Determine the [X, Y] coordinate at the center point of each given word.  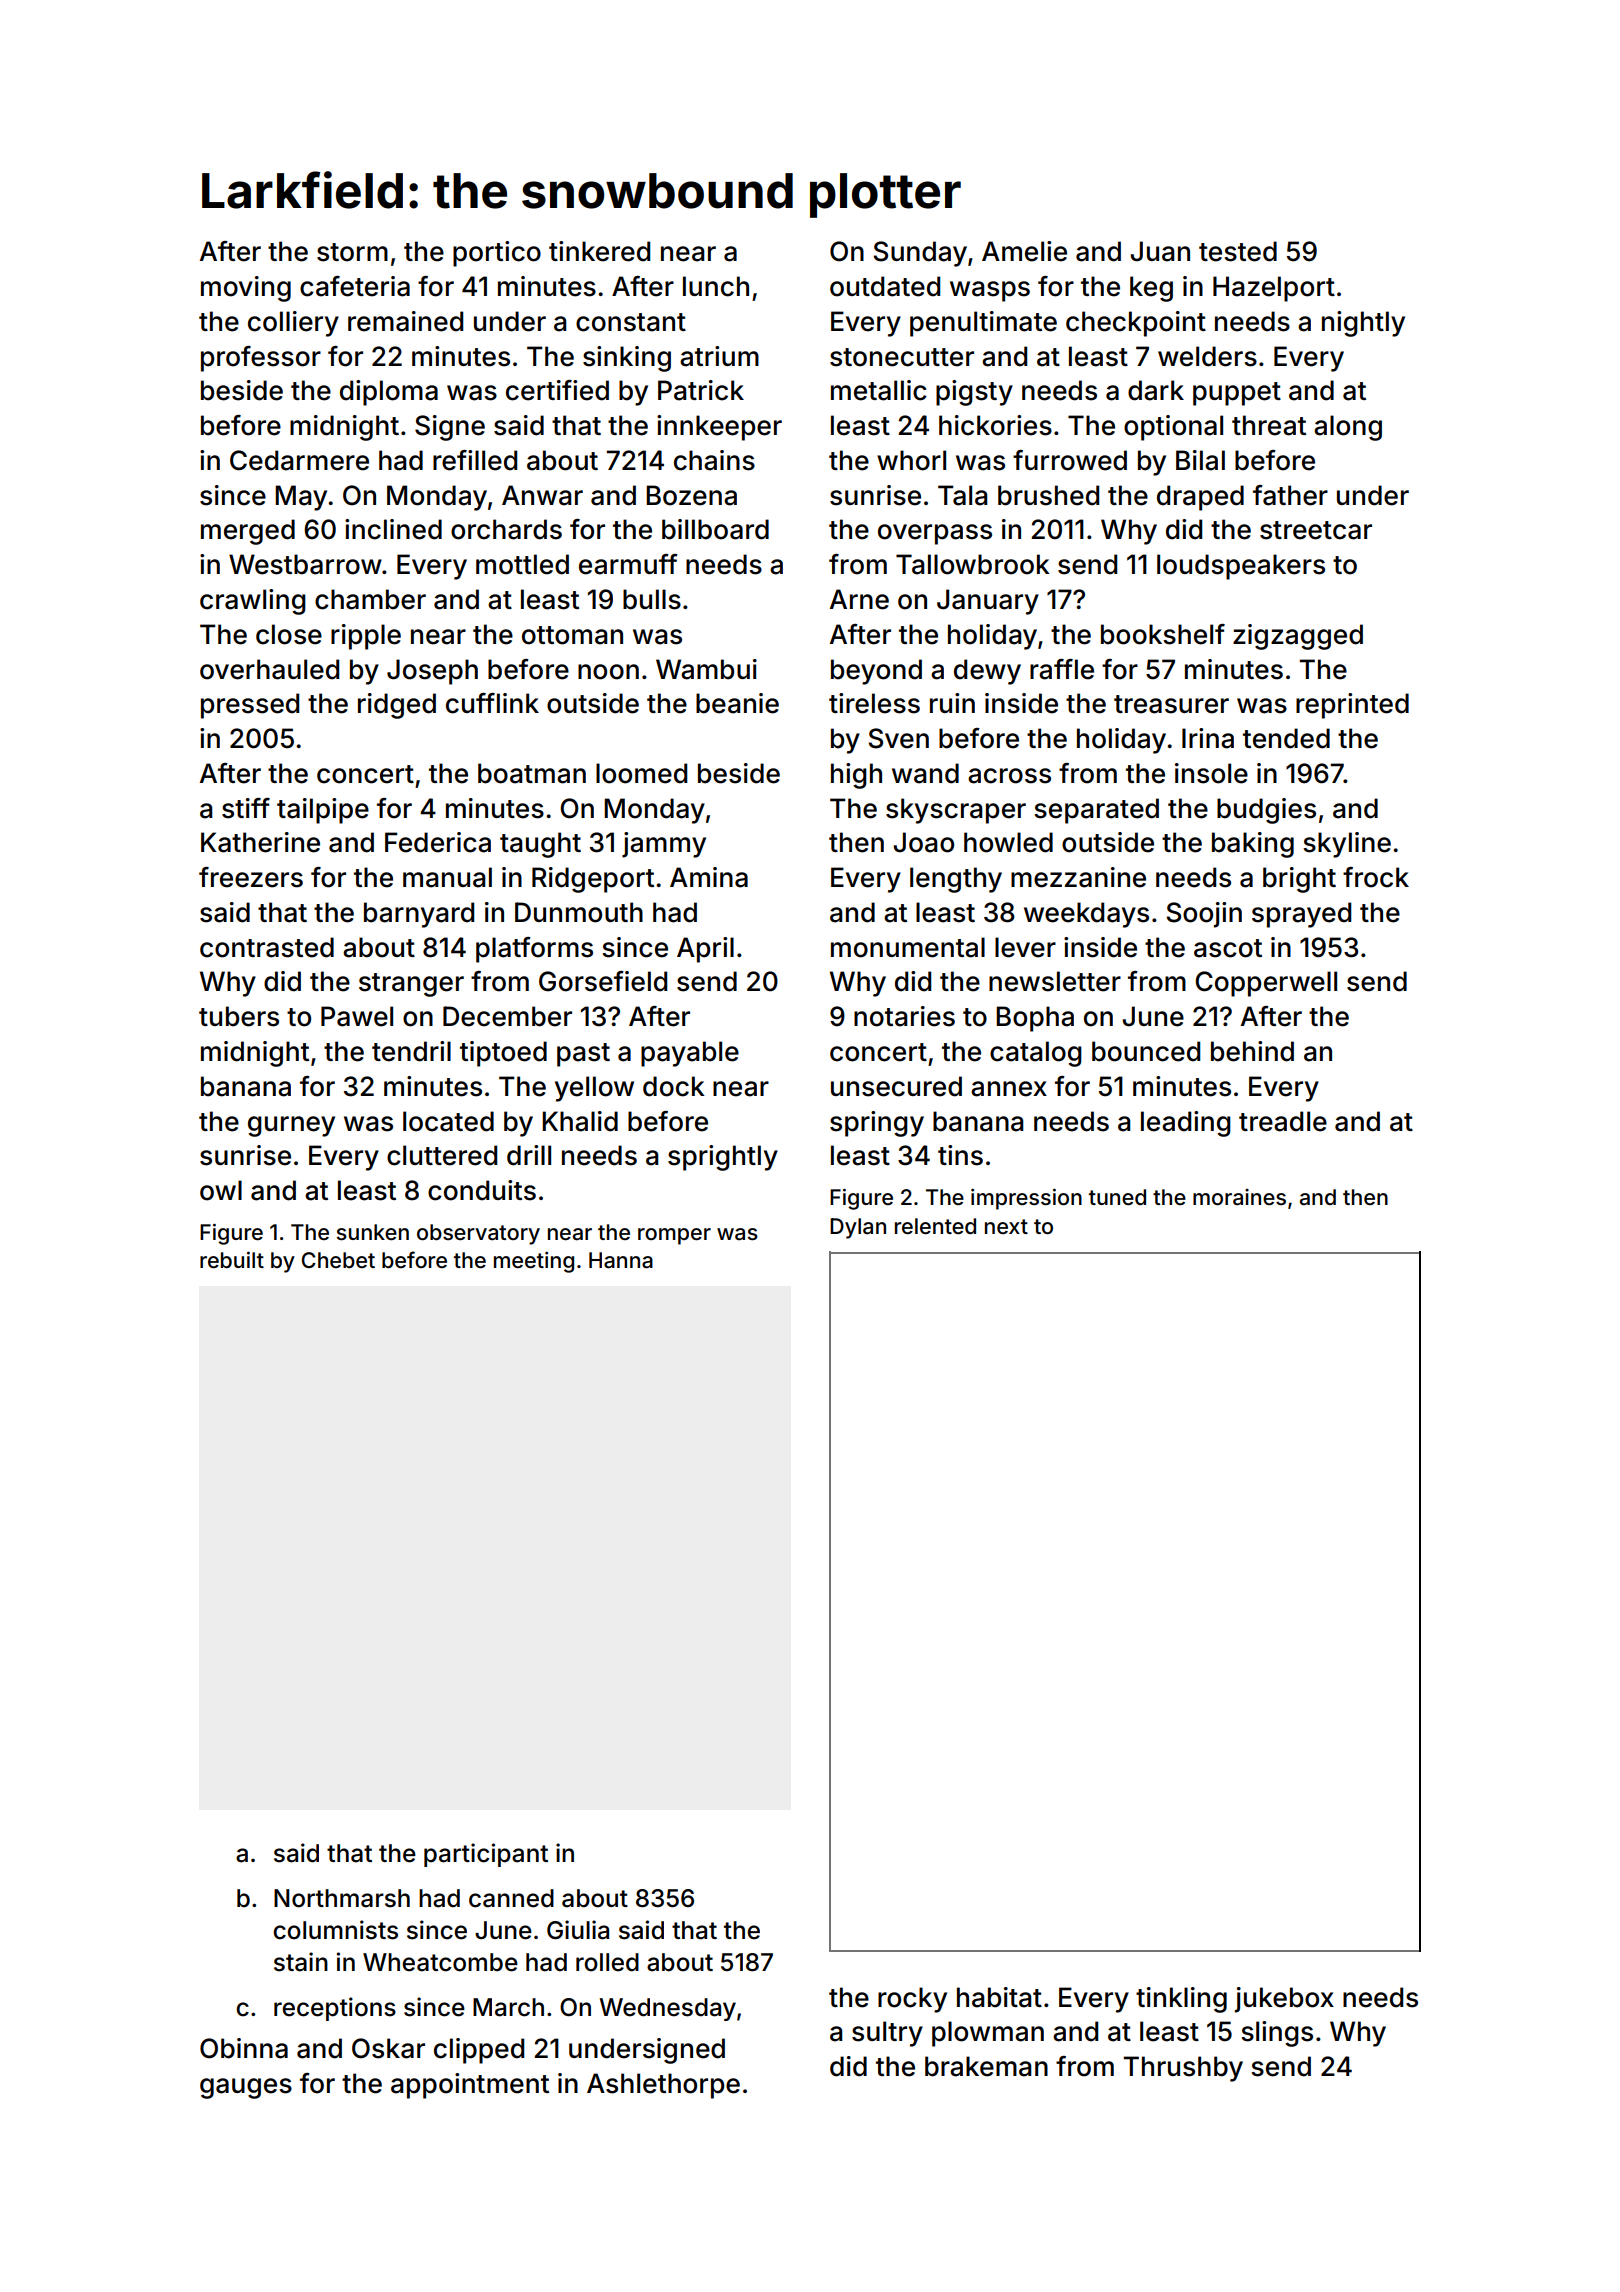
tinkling [1181, 2000]
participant [486, 1855]
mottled [522, 564]
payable [690, 1054]
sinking [627, 359]
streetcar [1316, 530]
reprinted [1352, 706]
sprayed [1301, 915]
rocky [912, 2000]
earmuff [628, 564]
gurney [291, 1126]
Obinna [244, 2048]
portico [497, 254]
